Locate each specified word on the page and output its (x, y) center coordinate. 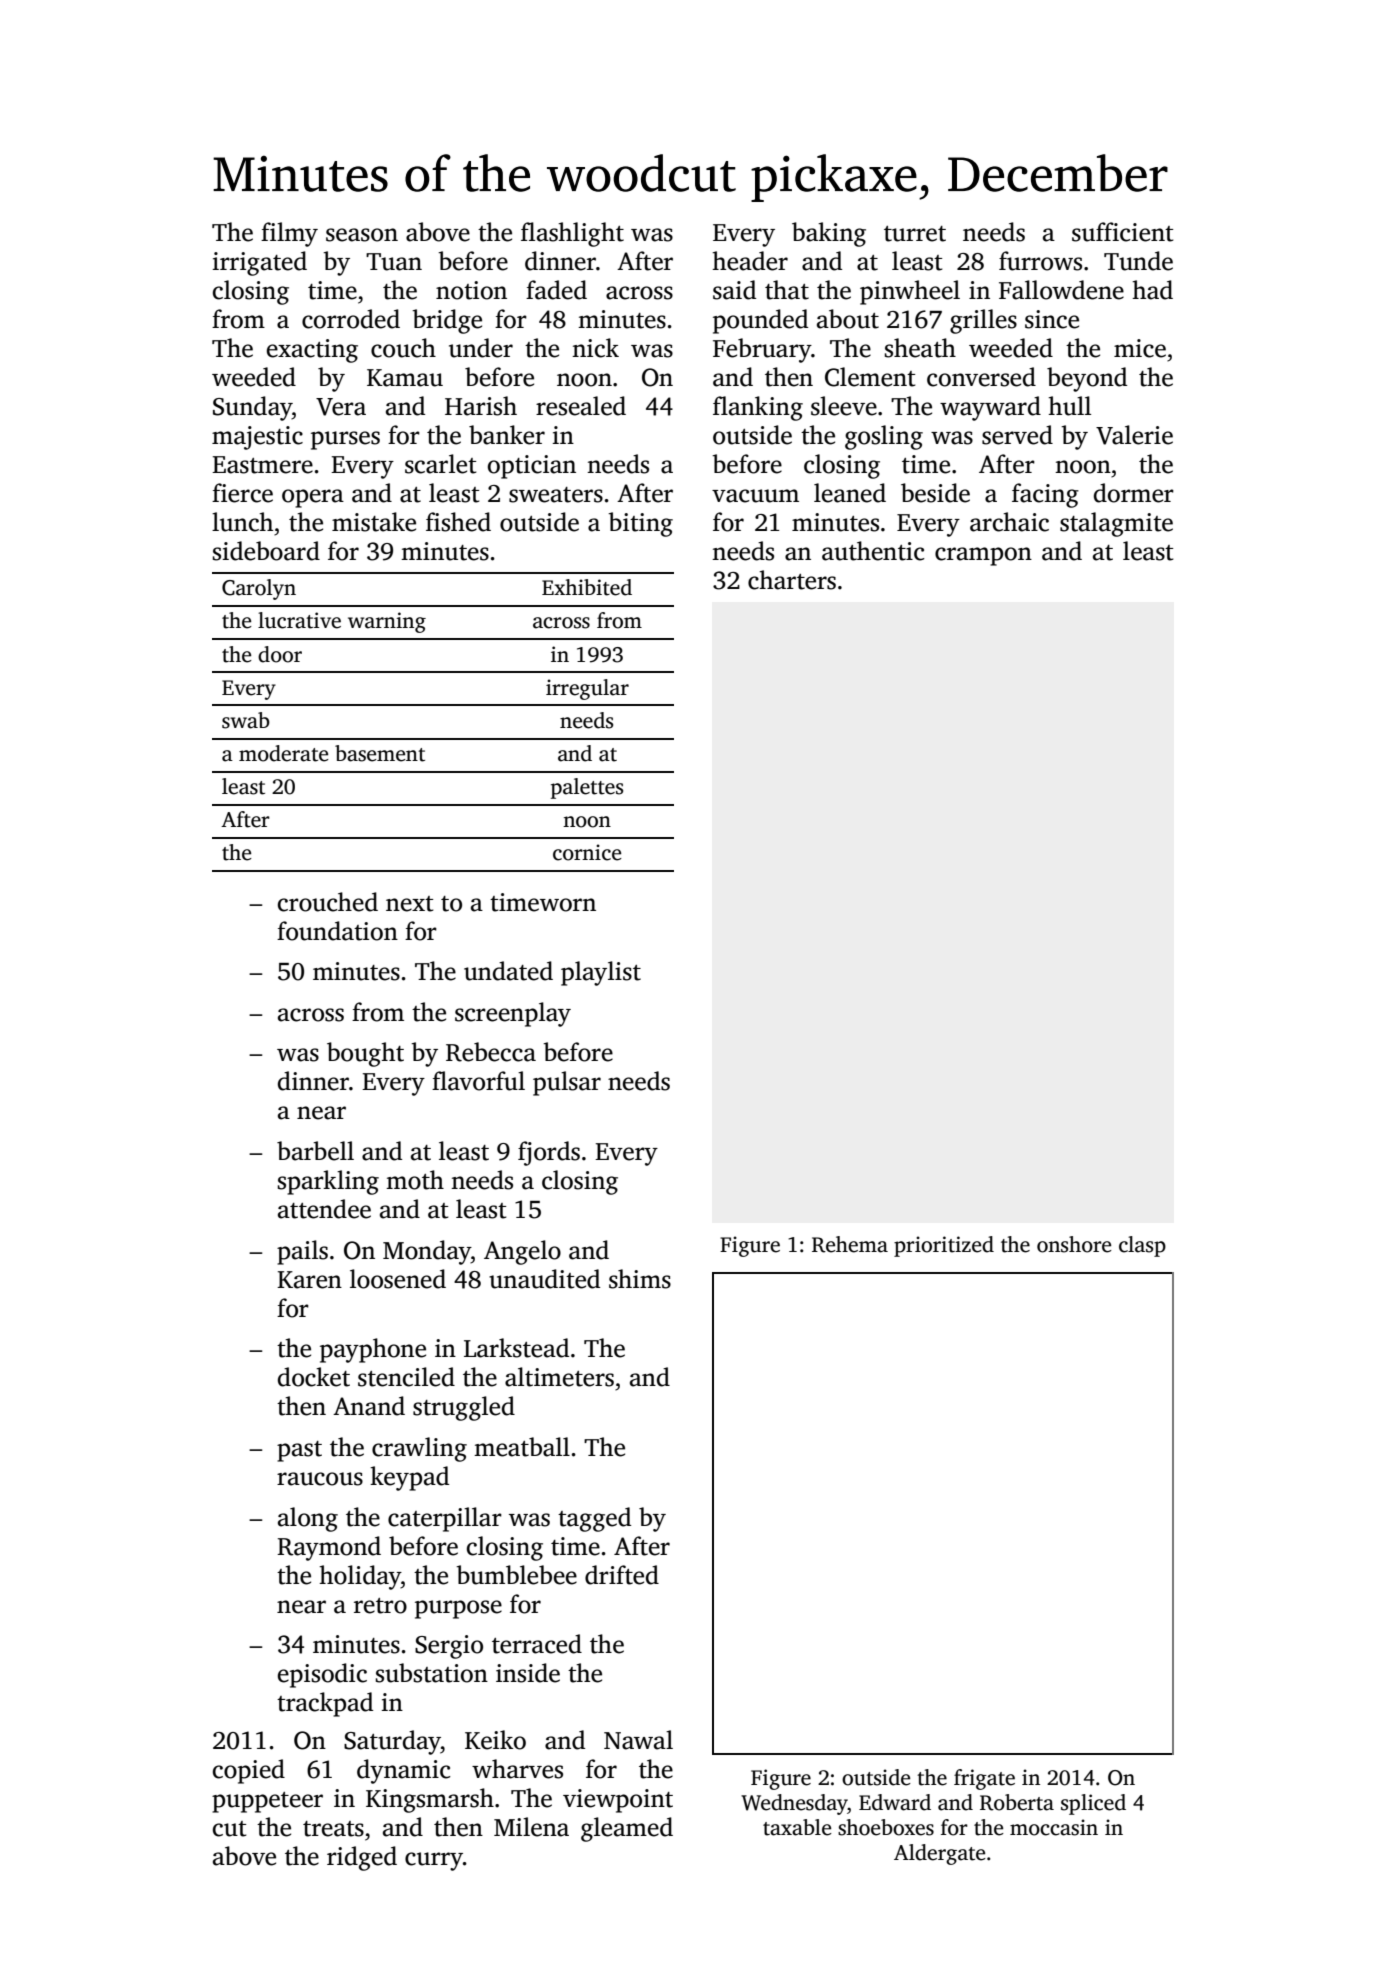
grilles (983, 321)
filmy (289, 234)
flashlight (572, 234)
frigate (984, 1779)
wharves (517, 1769)
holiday (360, 1577)
